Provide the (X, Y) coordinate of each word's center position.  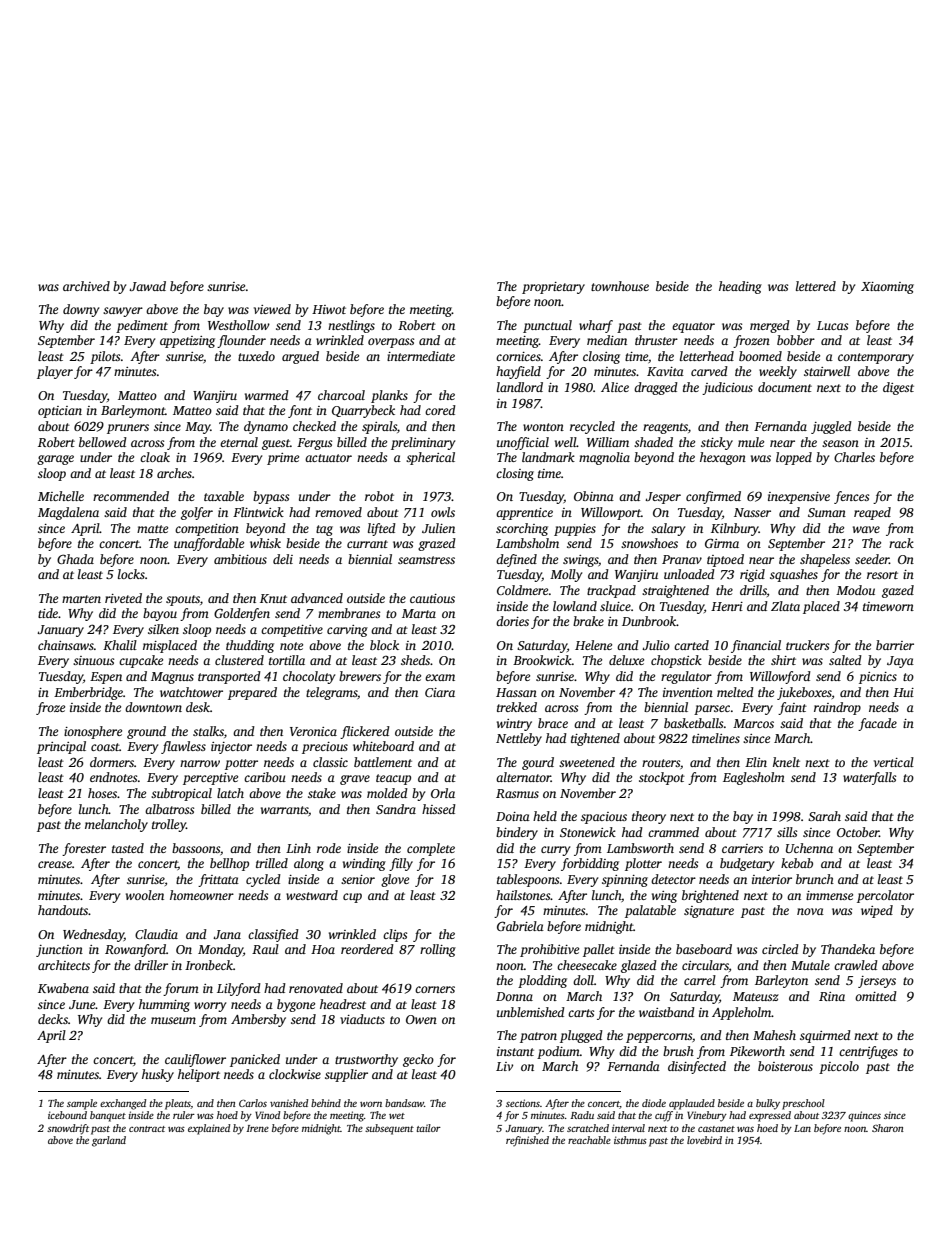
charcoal (341, 395)
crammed (673, 832)
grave (355, 780)
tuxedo (256, 356)
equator (693, 327)
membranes (349, 613)
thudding (250, 646)
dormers (112, 762)
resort (882, 575)
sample (82, 1104)
